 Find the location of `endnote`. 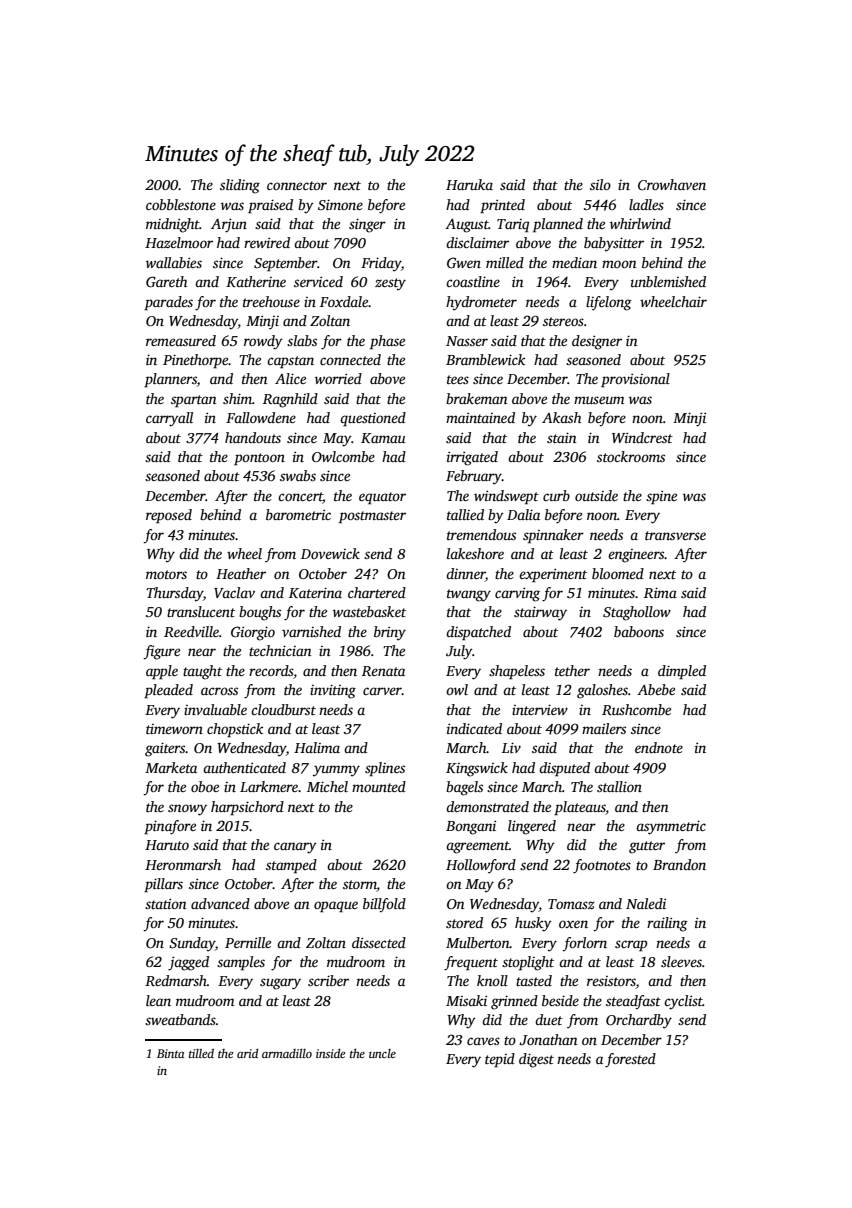

endnote is located at coordinates (659, 747).
